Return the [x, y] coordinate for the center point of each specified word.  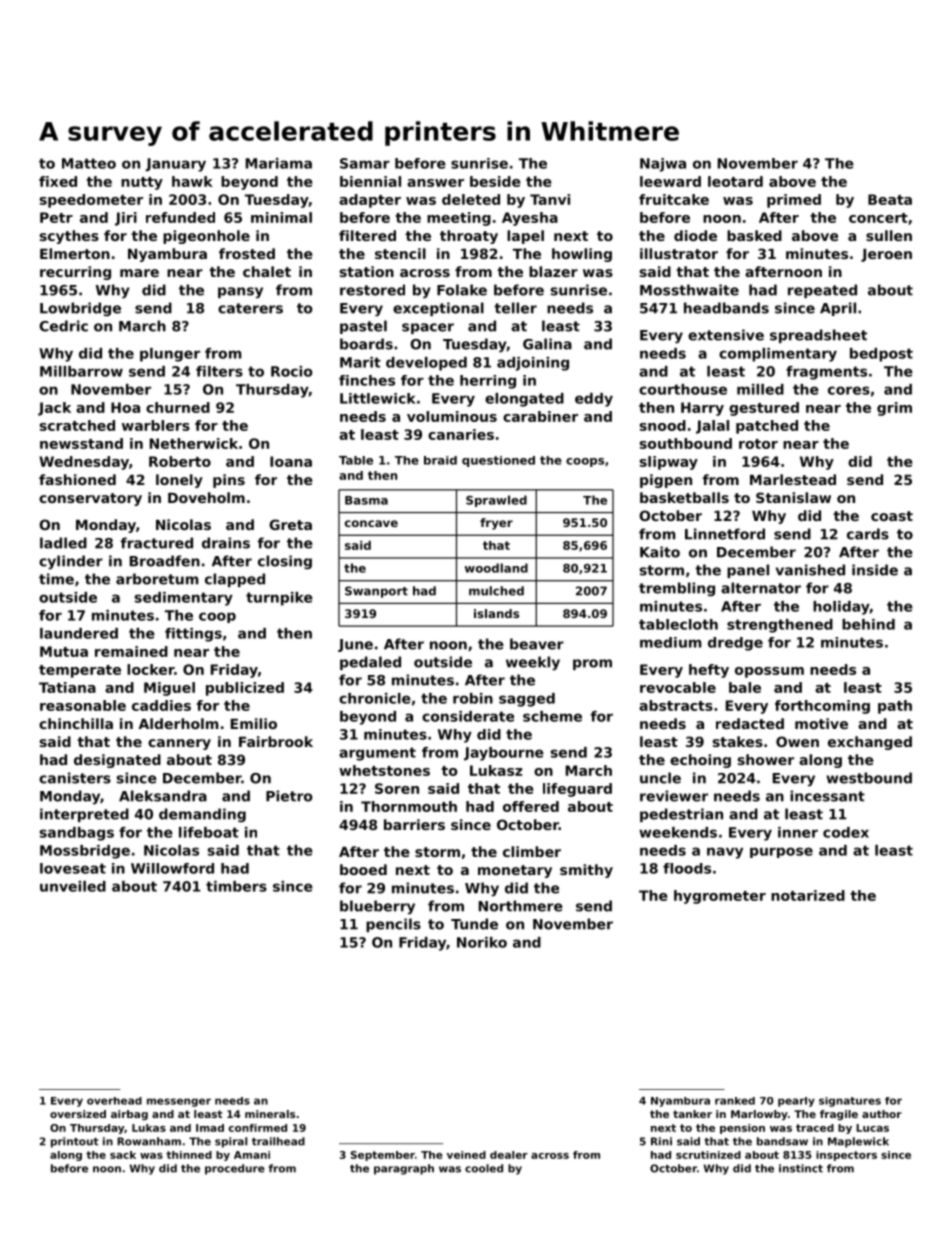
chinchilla [76, 723]
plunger [170, 355]
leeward [670, 181]
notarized [808, 895]
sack [123, 1155]
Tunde [474, 924]
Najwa [663, 165]
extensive [726, 335]
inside [875, 570]
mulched [496, 591]
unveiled [73, 886]
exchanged [870, 743]
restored [372, 290]
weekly [533, 663]
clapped [235, 580]
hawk [192, 181]
